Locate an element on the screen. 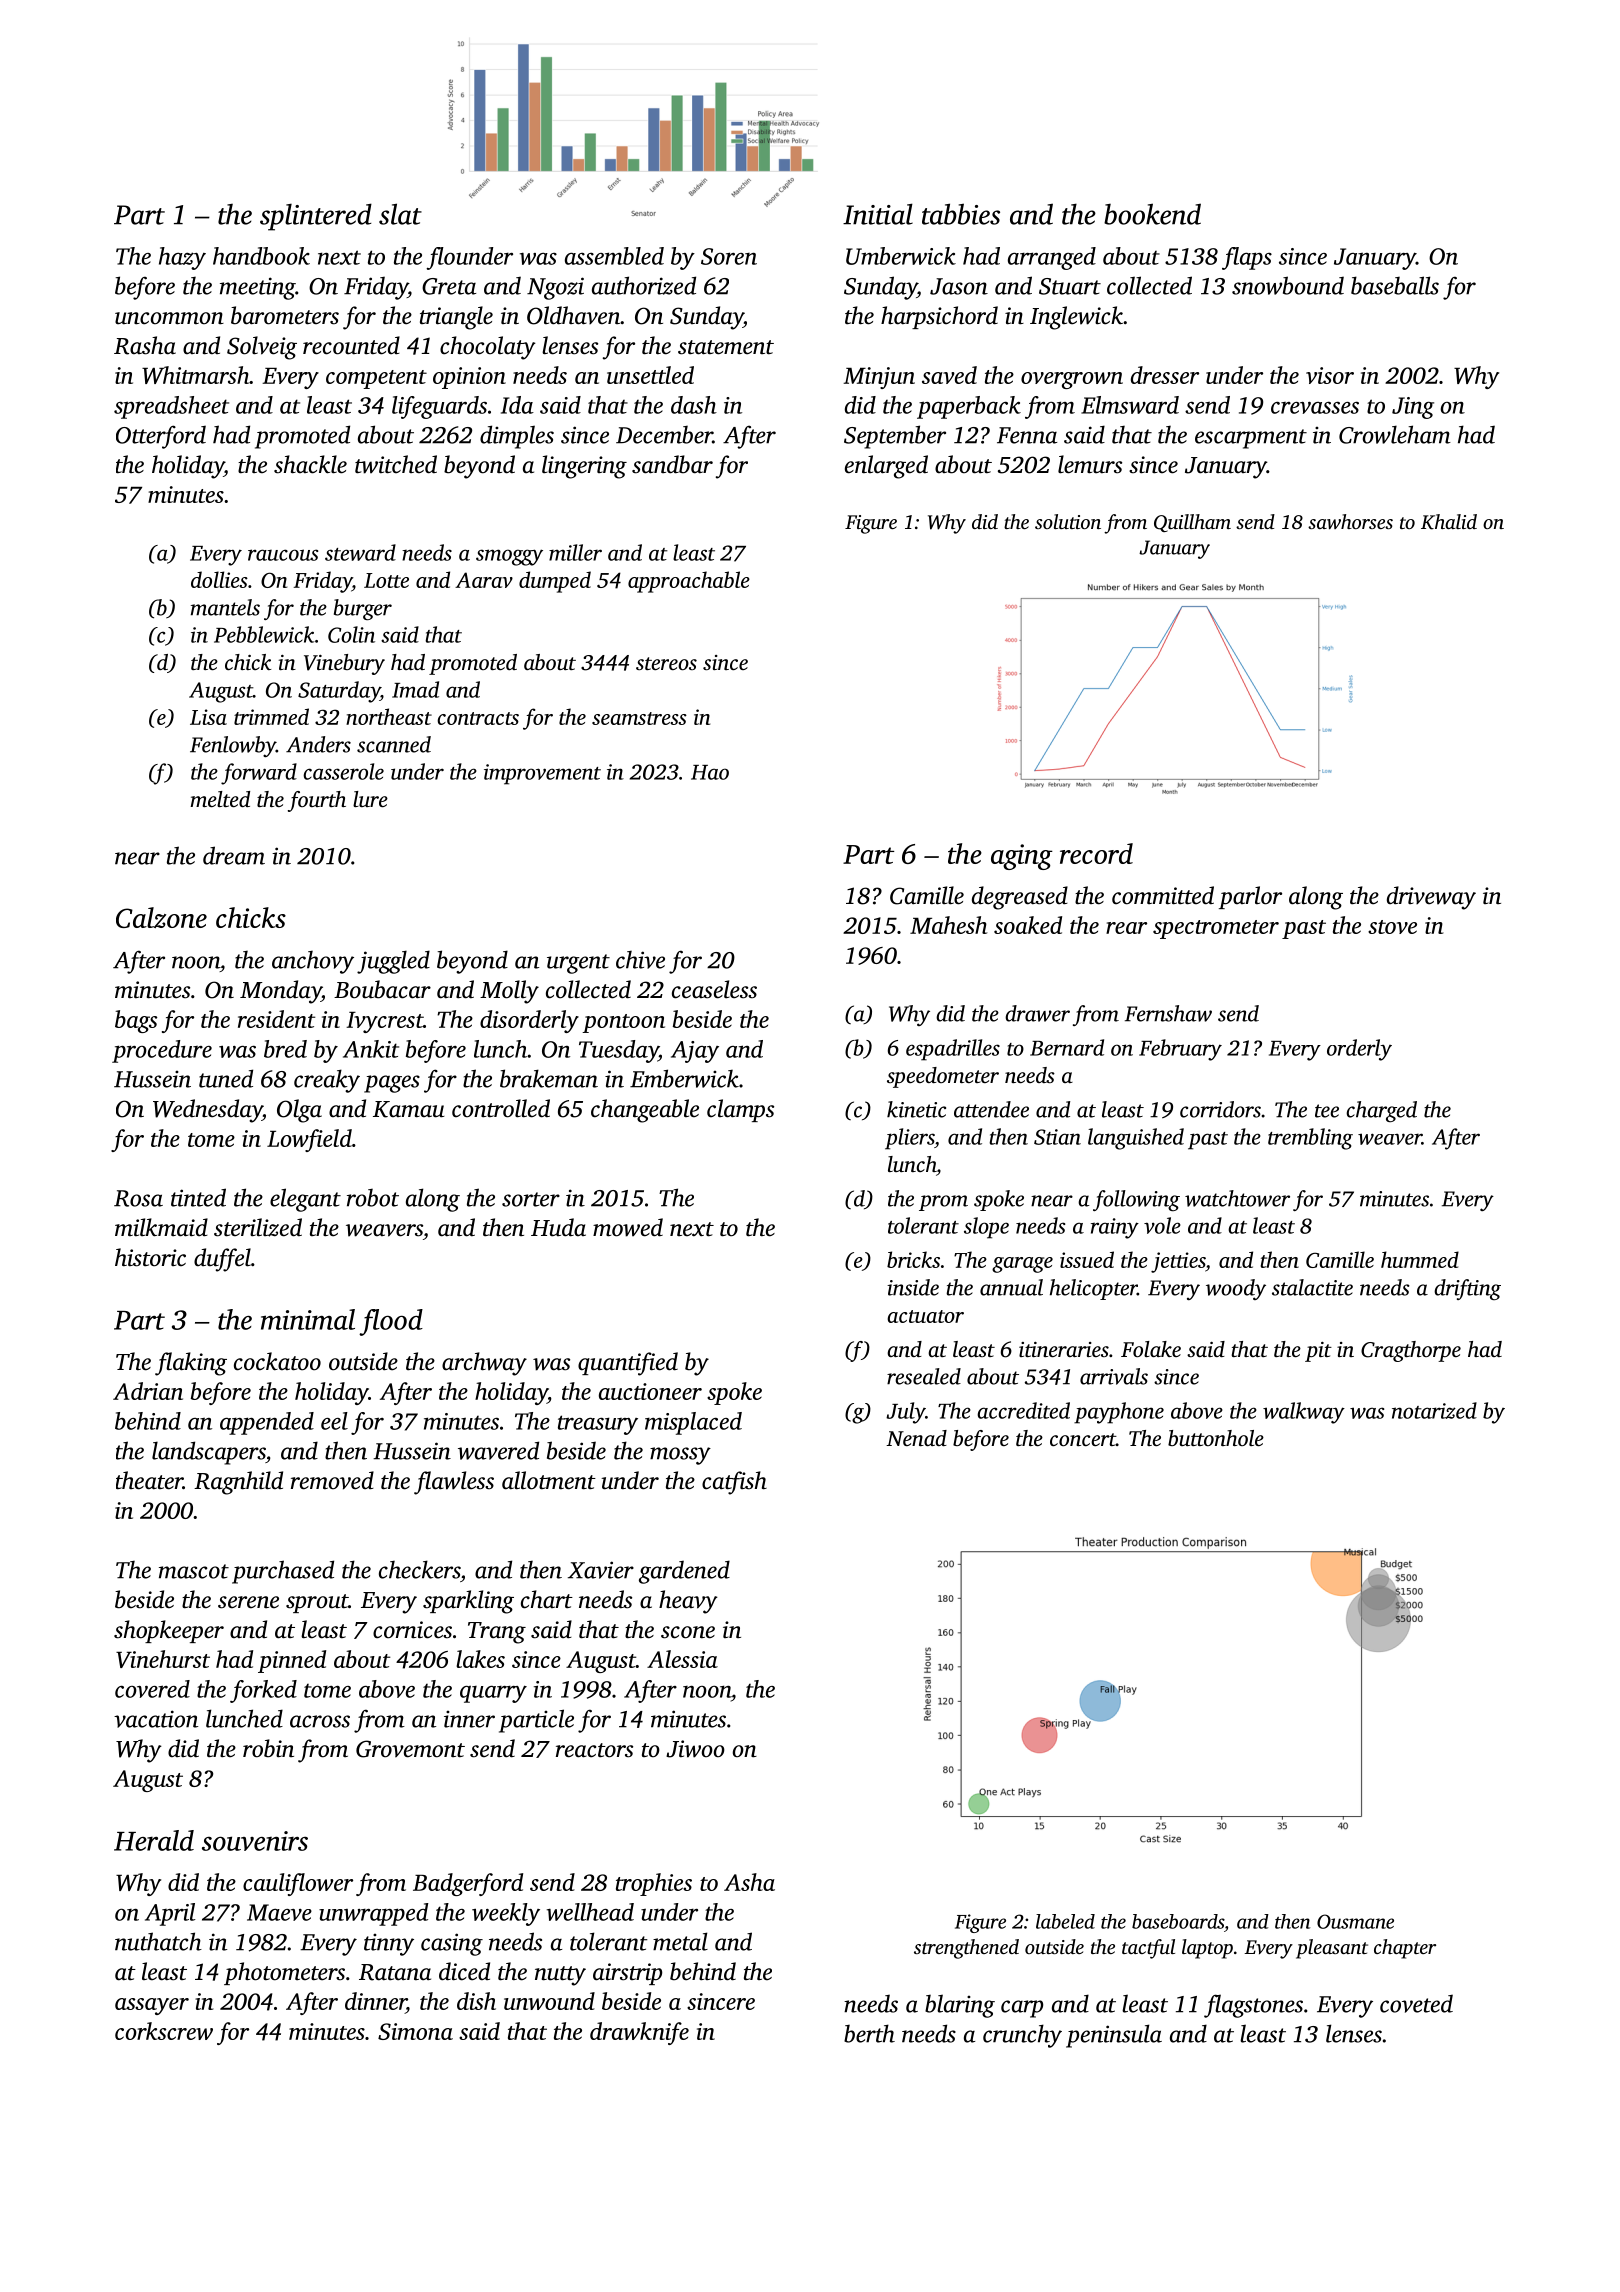  archway is located at coordinates (484, 1364).
